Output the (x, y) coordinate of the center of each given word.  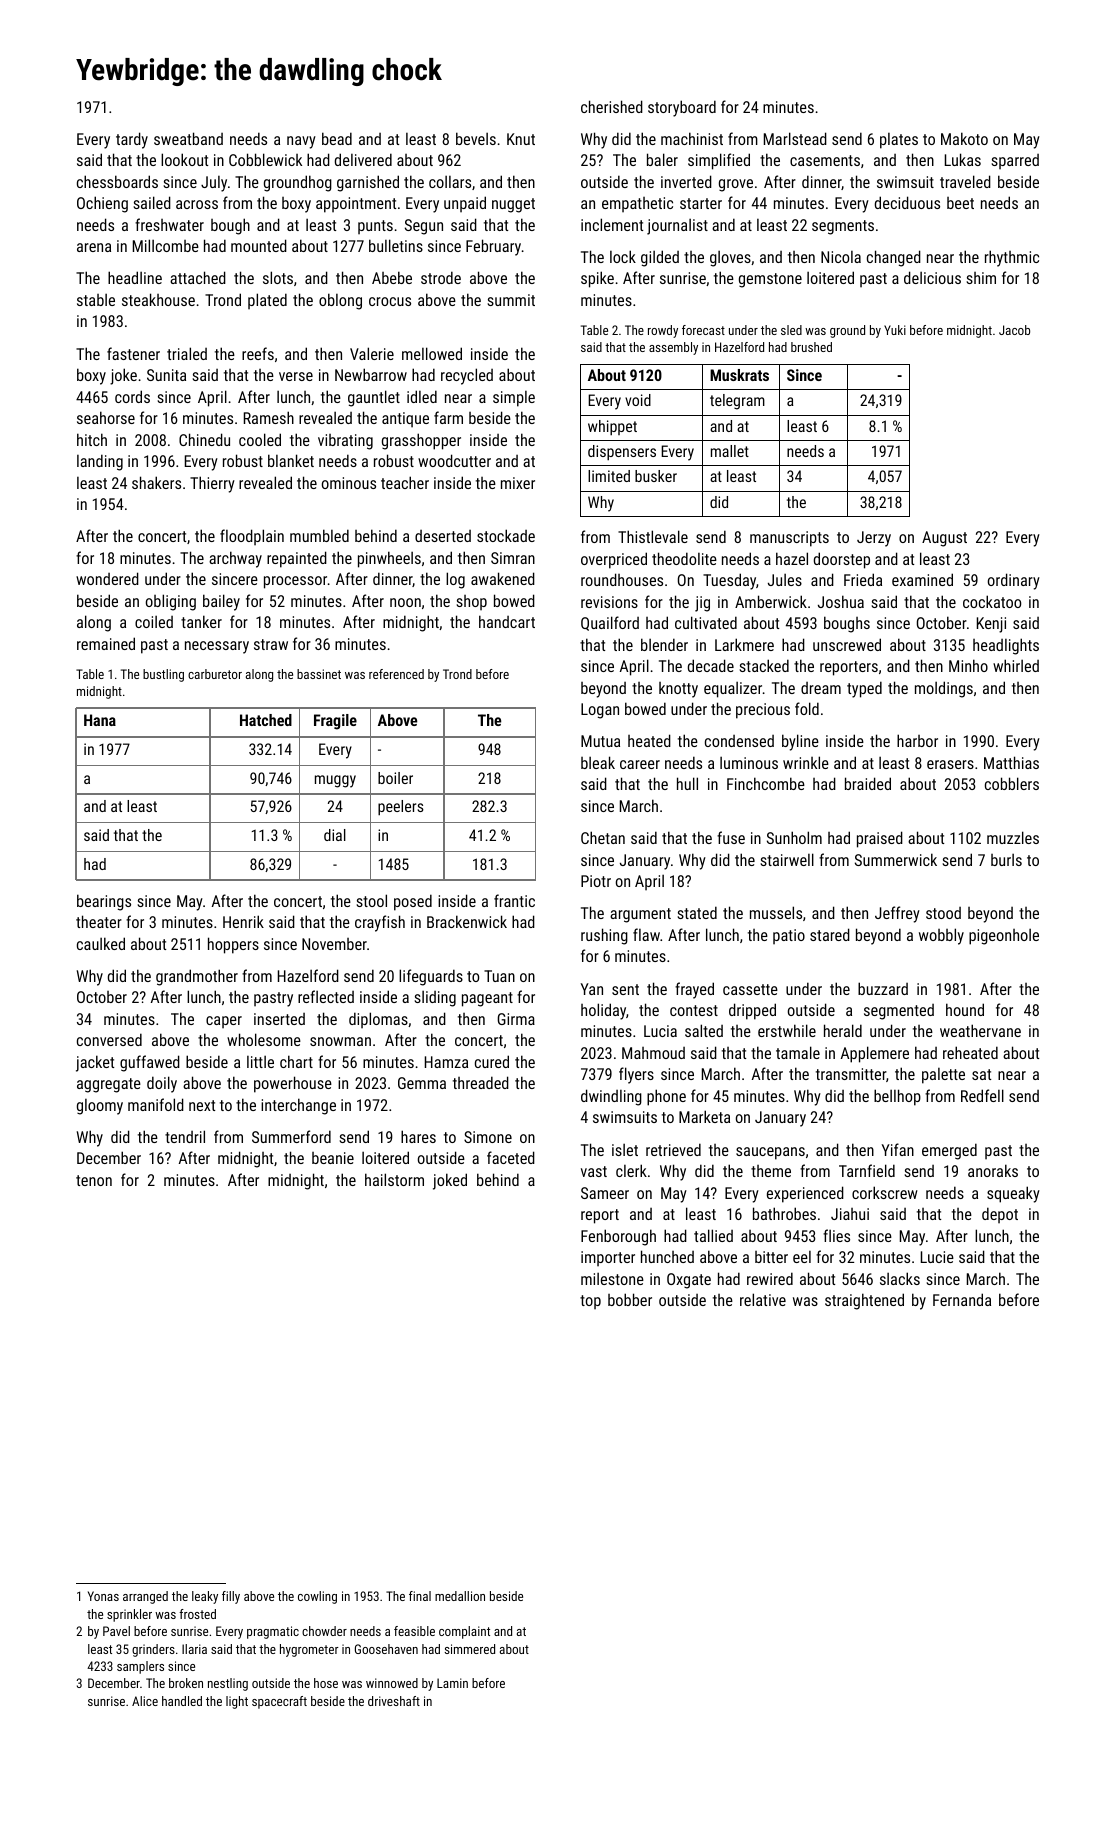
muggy (335, 781)
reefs (258, 353)
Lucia (660, 1031)
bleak (598, 762)
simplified (719, 161)
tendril (185, 1136)
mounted (259, 245)
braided (868, 783)
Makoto (964, 138)
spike (597, 279)
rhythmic (1012, 258)
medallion (460, 1596)
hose (326, 1683)
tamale (798, 1052)
